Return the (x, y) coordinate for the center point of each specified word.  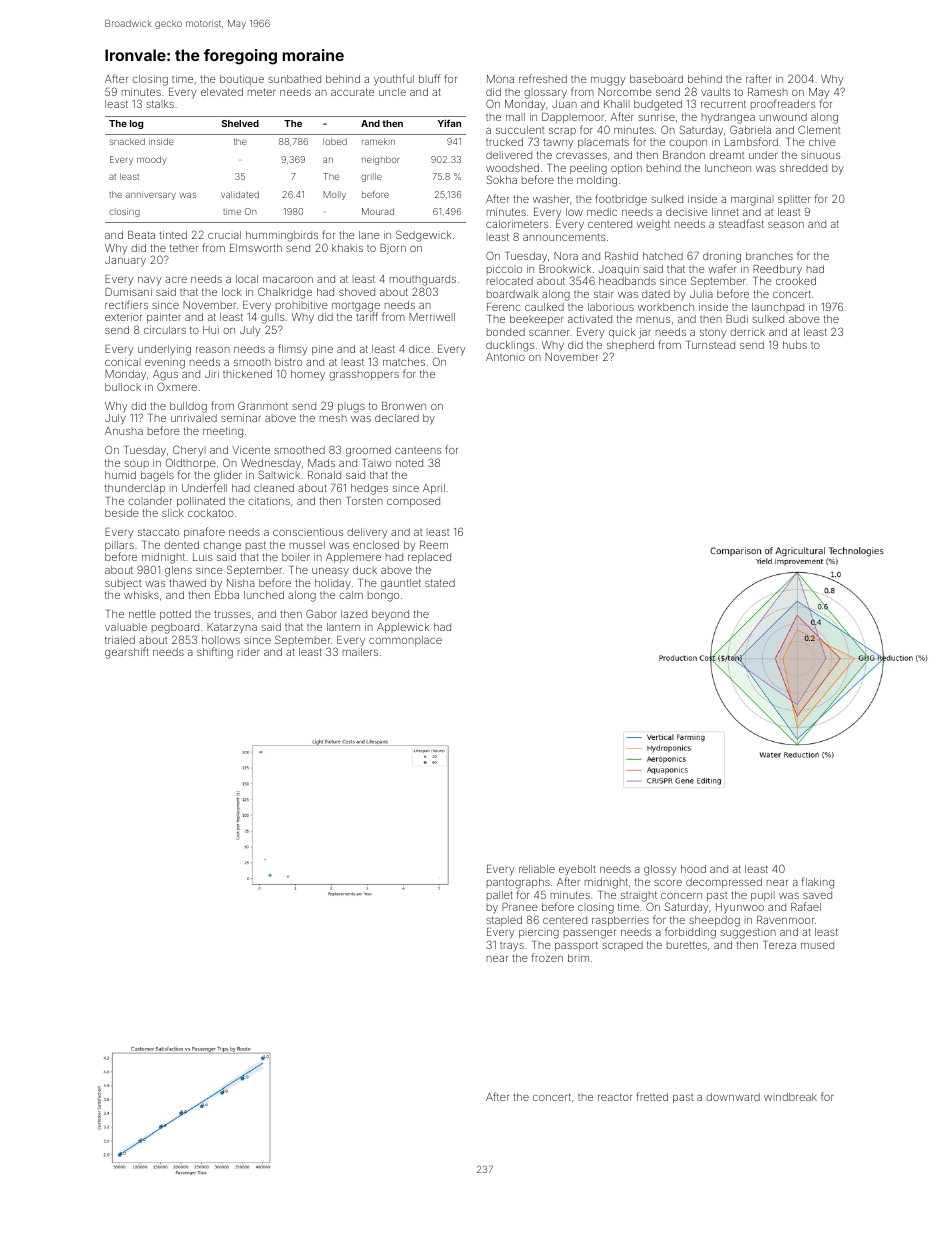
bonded (506, 332)
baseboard (656, 79)
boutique (242, 80)
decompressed (724, 883)
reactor (615, 1097)
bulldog (188, 407)
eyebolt (577, 870)
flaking (818, 883)
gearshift (127, 653)
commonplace (405, 641)
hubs (795, 345)
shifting (215, 653)
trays (512, 946)
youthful (394, 80)
